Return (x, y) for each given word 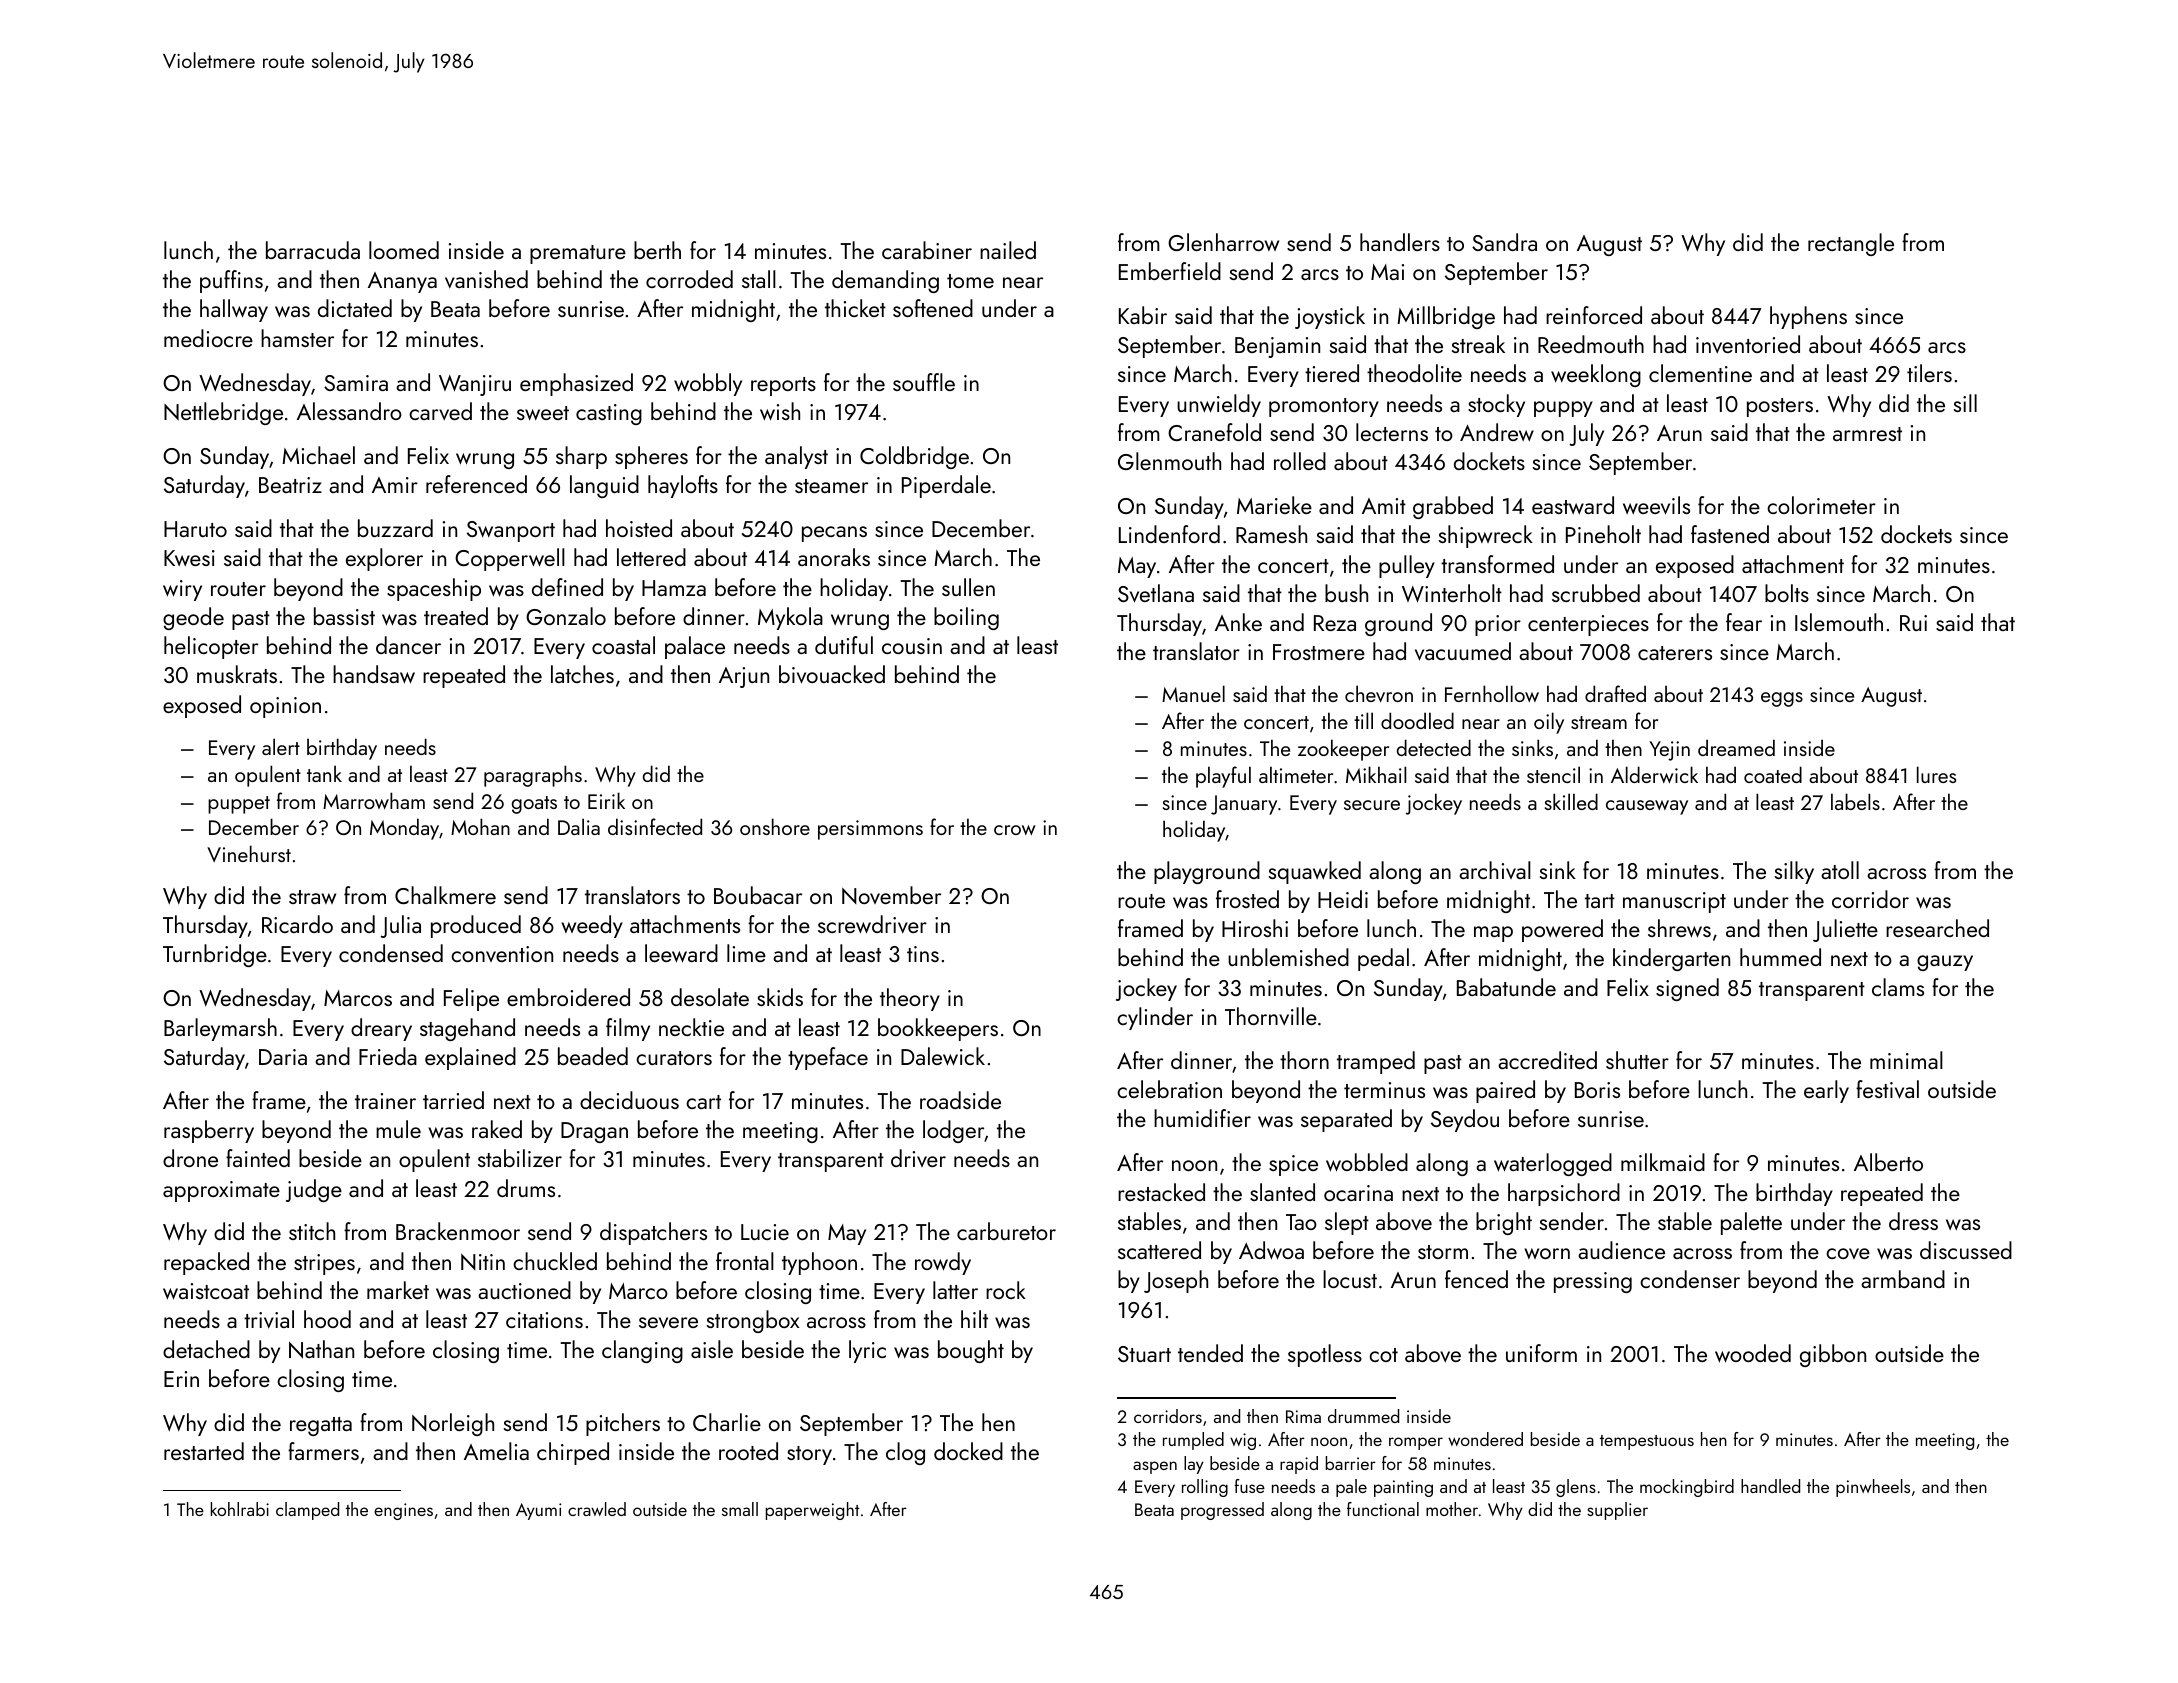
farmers (323, 1451)
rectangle (1851, 244)
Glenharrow (1223, 242)
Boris (1597, 1090)
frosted (1247, 899)
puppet (239, 805)
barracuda (313, 250)
